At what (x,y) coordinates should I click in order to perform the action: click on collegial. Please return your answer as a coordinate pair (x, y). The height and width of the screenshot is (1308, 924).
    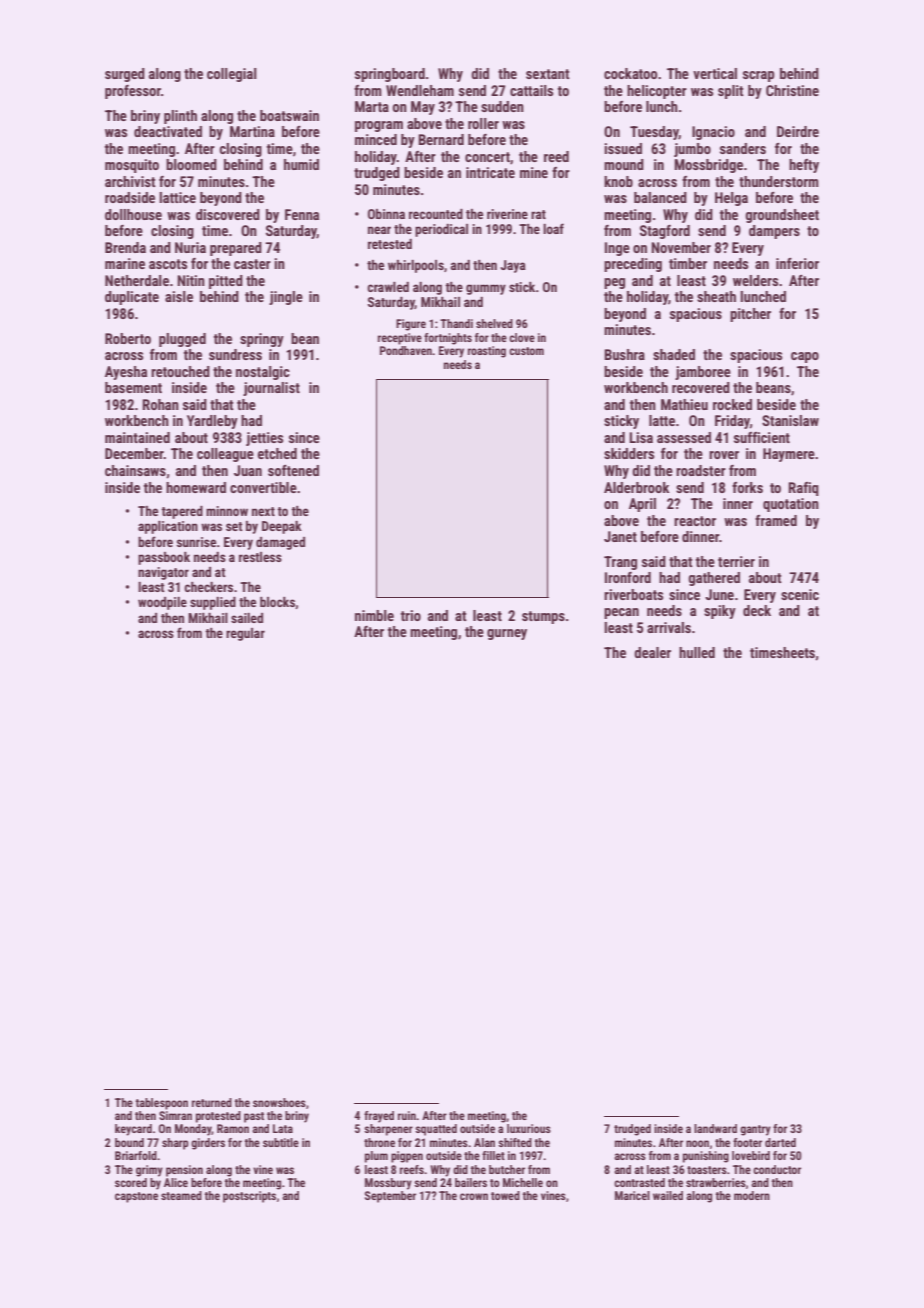
    Looking at the image, I should click on (232, 75).
